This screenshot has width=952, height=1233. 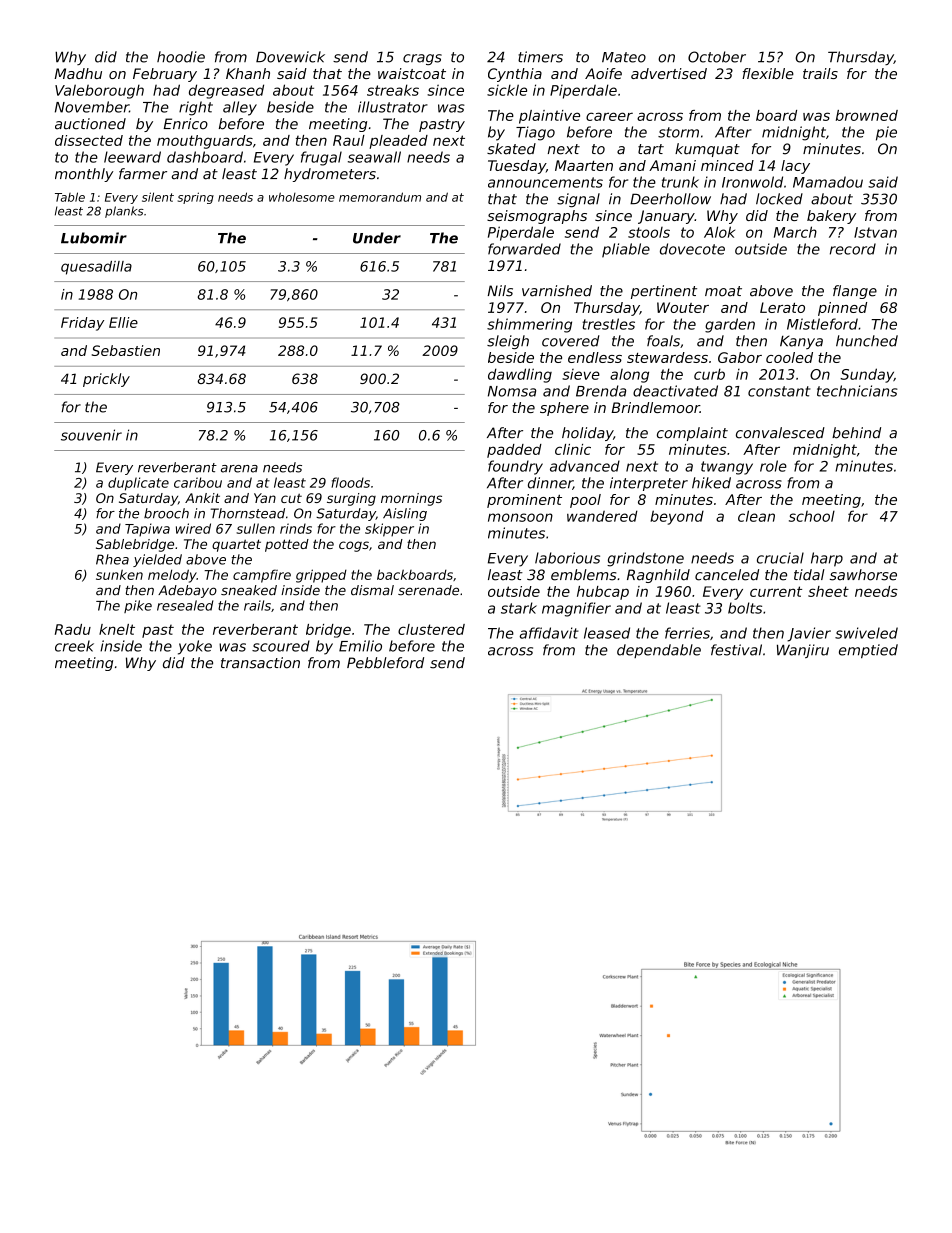 What do you see at coordinates (422, 59) in the screenshot?
I see `crags` at bounding box center [422, 59].
